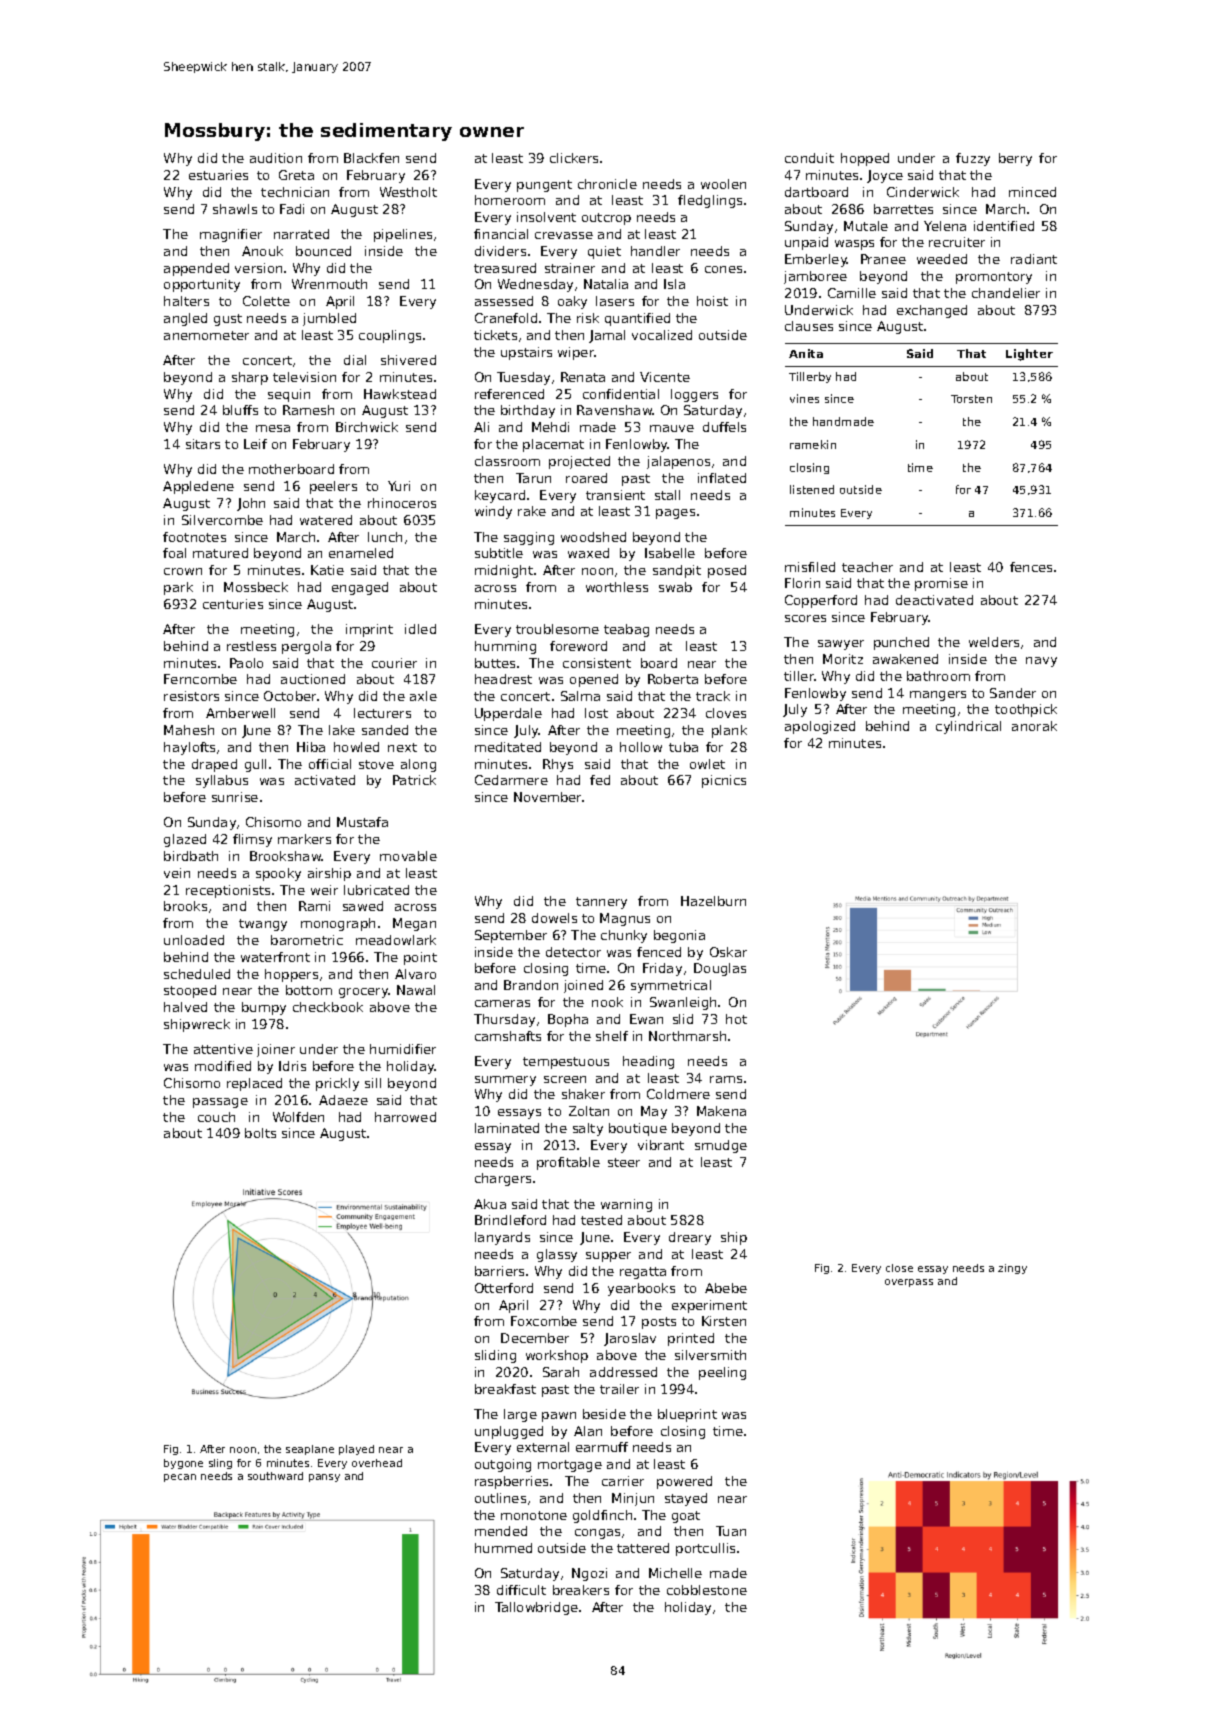 The width and height of the document is (1222, 1728). I want to click on apologized, so click(820, 727).
